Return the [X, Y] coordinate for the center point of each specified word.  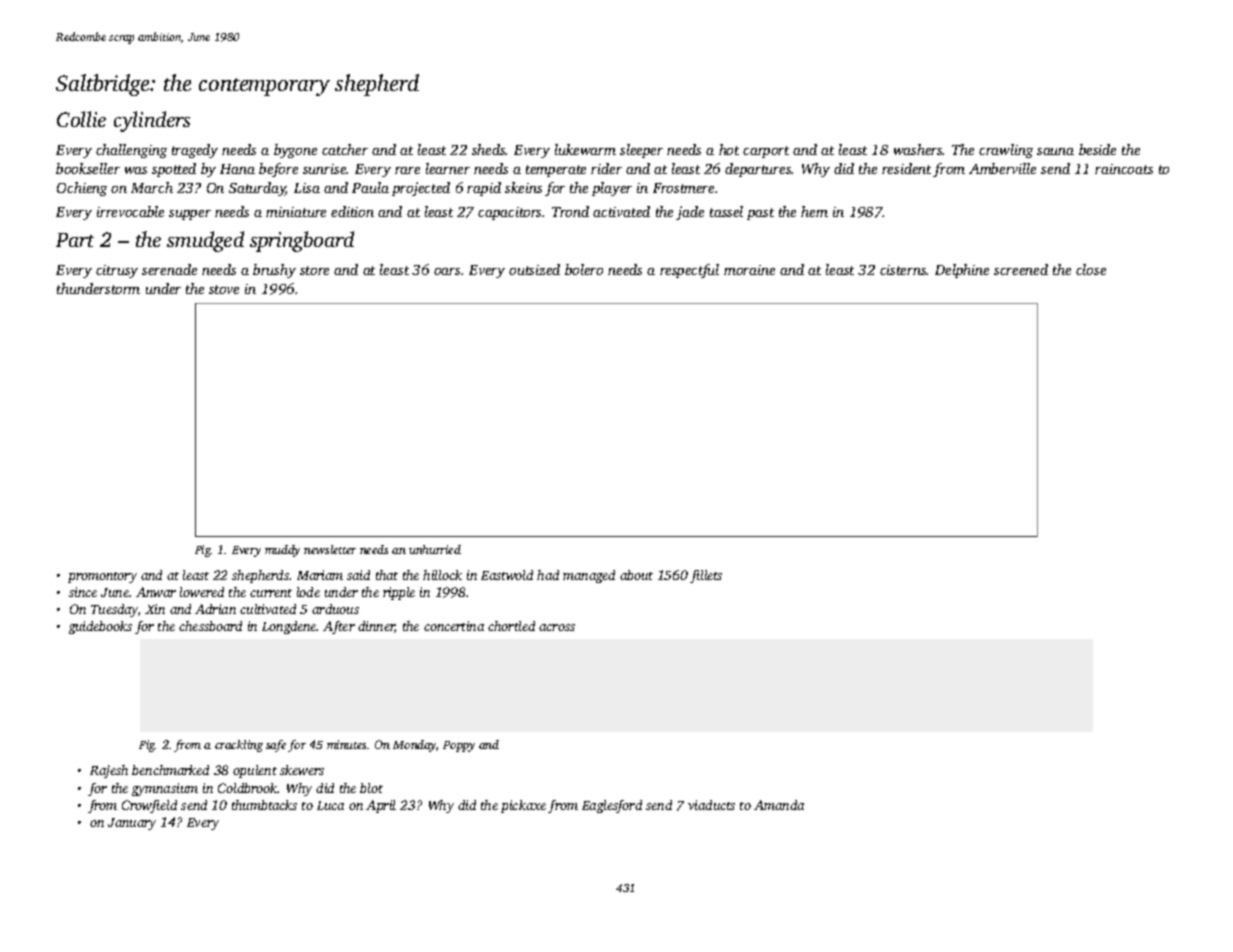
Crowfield [149, 806]
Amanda [779, 805]
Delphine [962, 271]
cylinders [152, 121]
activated [621, 211]
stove [224, 289]
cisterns [903, 270]
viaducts [711, 805]
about [636, 575]
